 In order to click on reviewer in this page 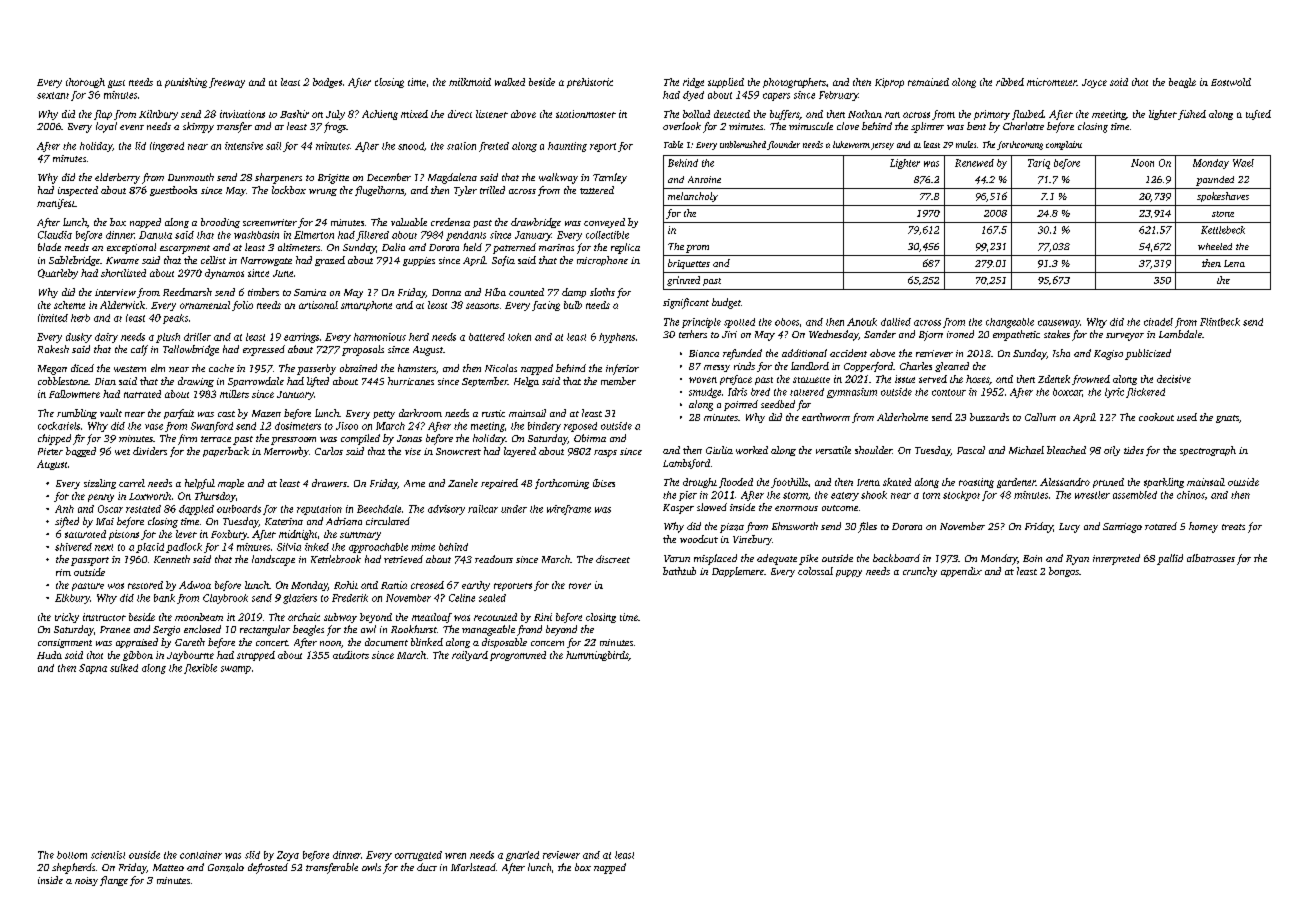, I will do `click(561, 855)`.
